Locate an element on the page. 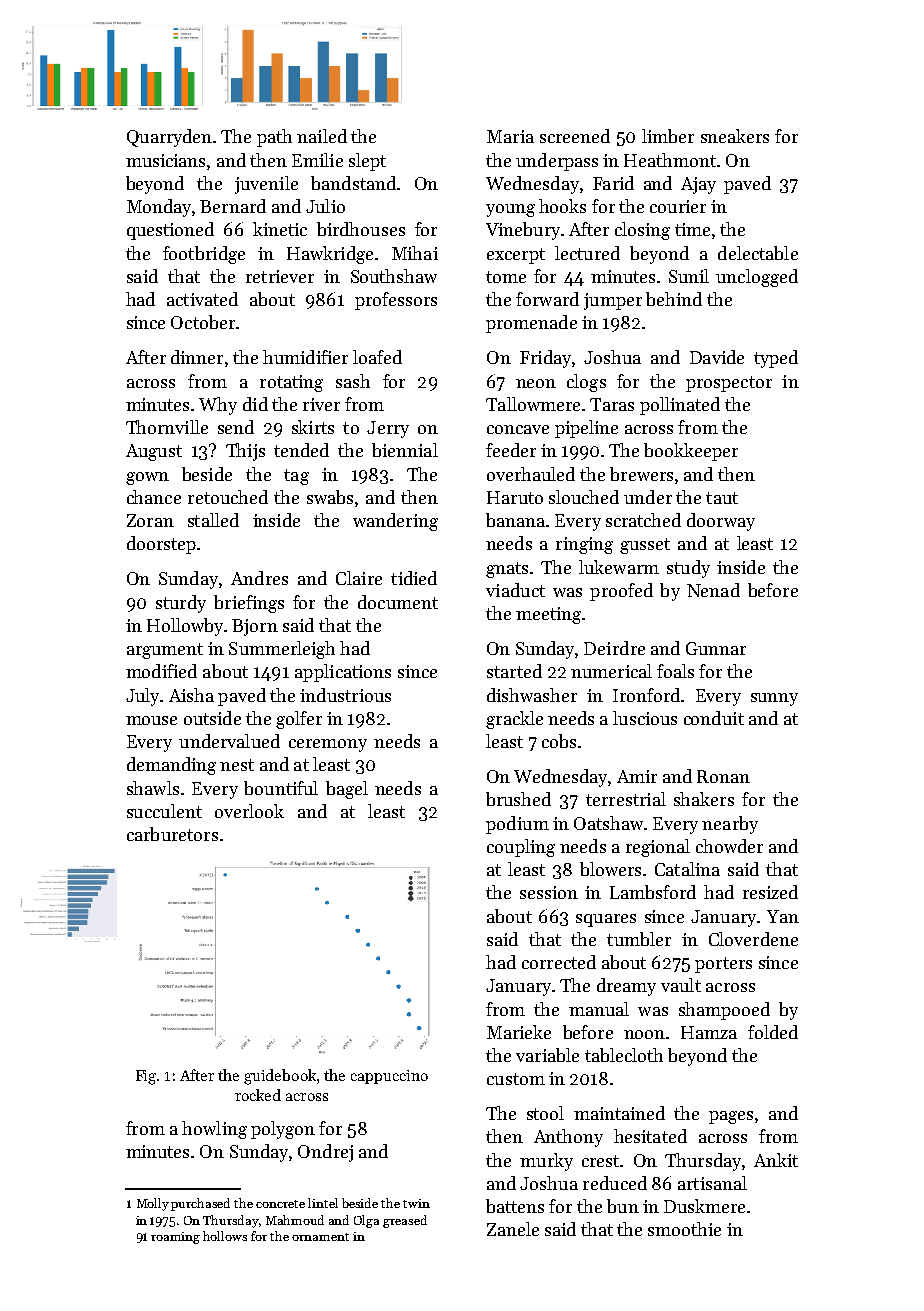 This image has height=1311, width=924. Ronan is located at coordinates (723, 776).
